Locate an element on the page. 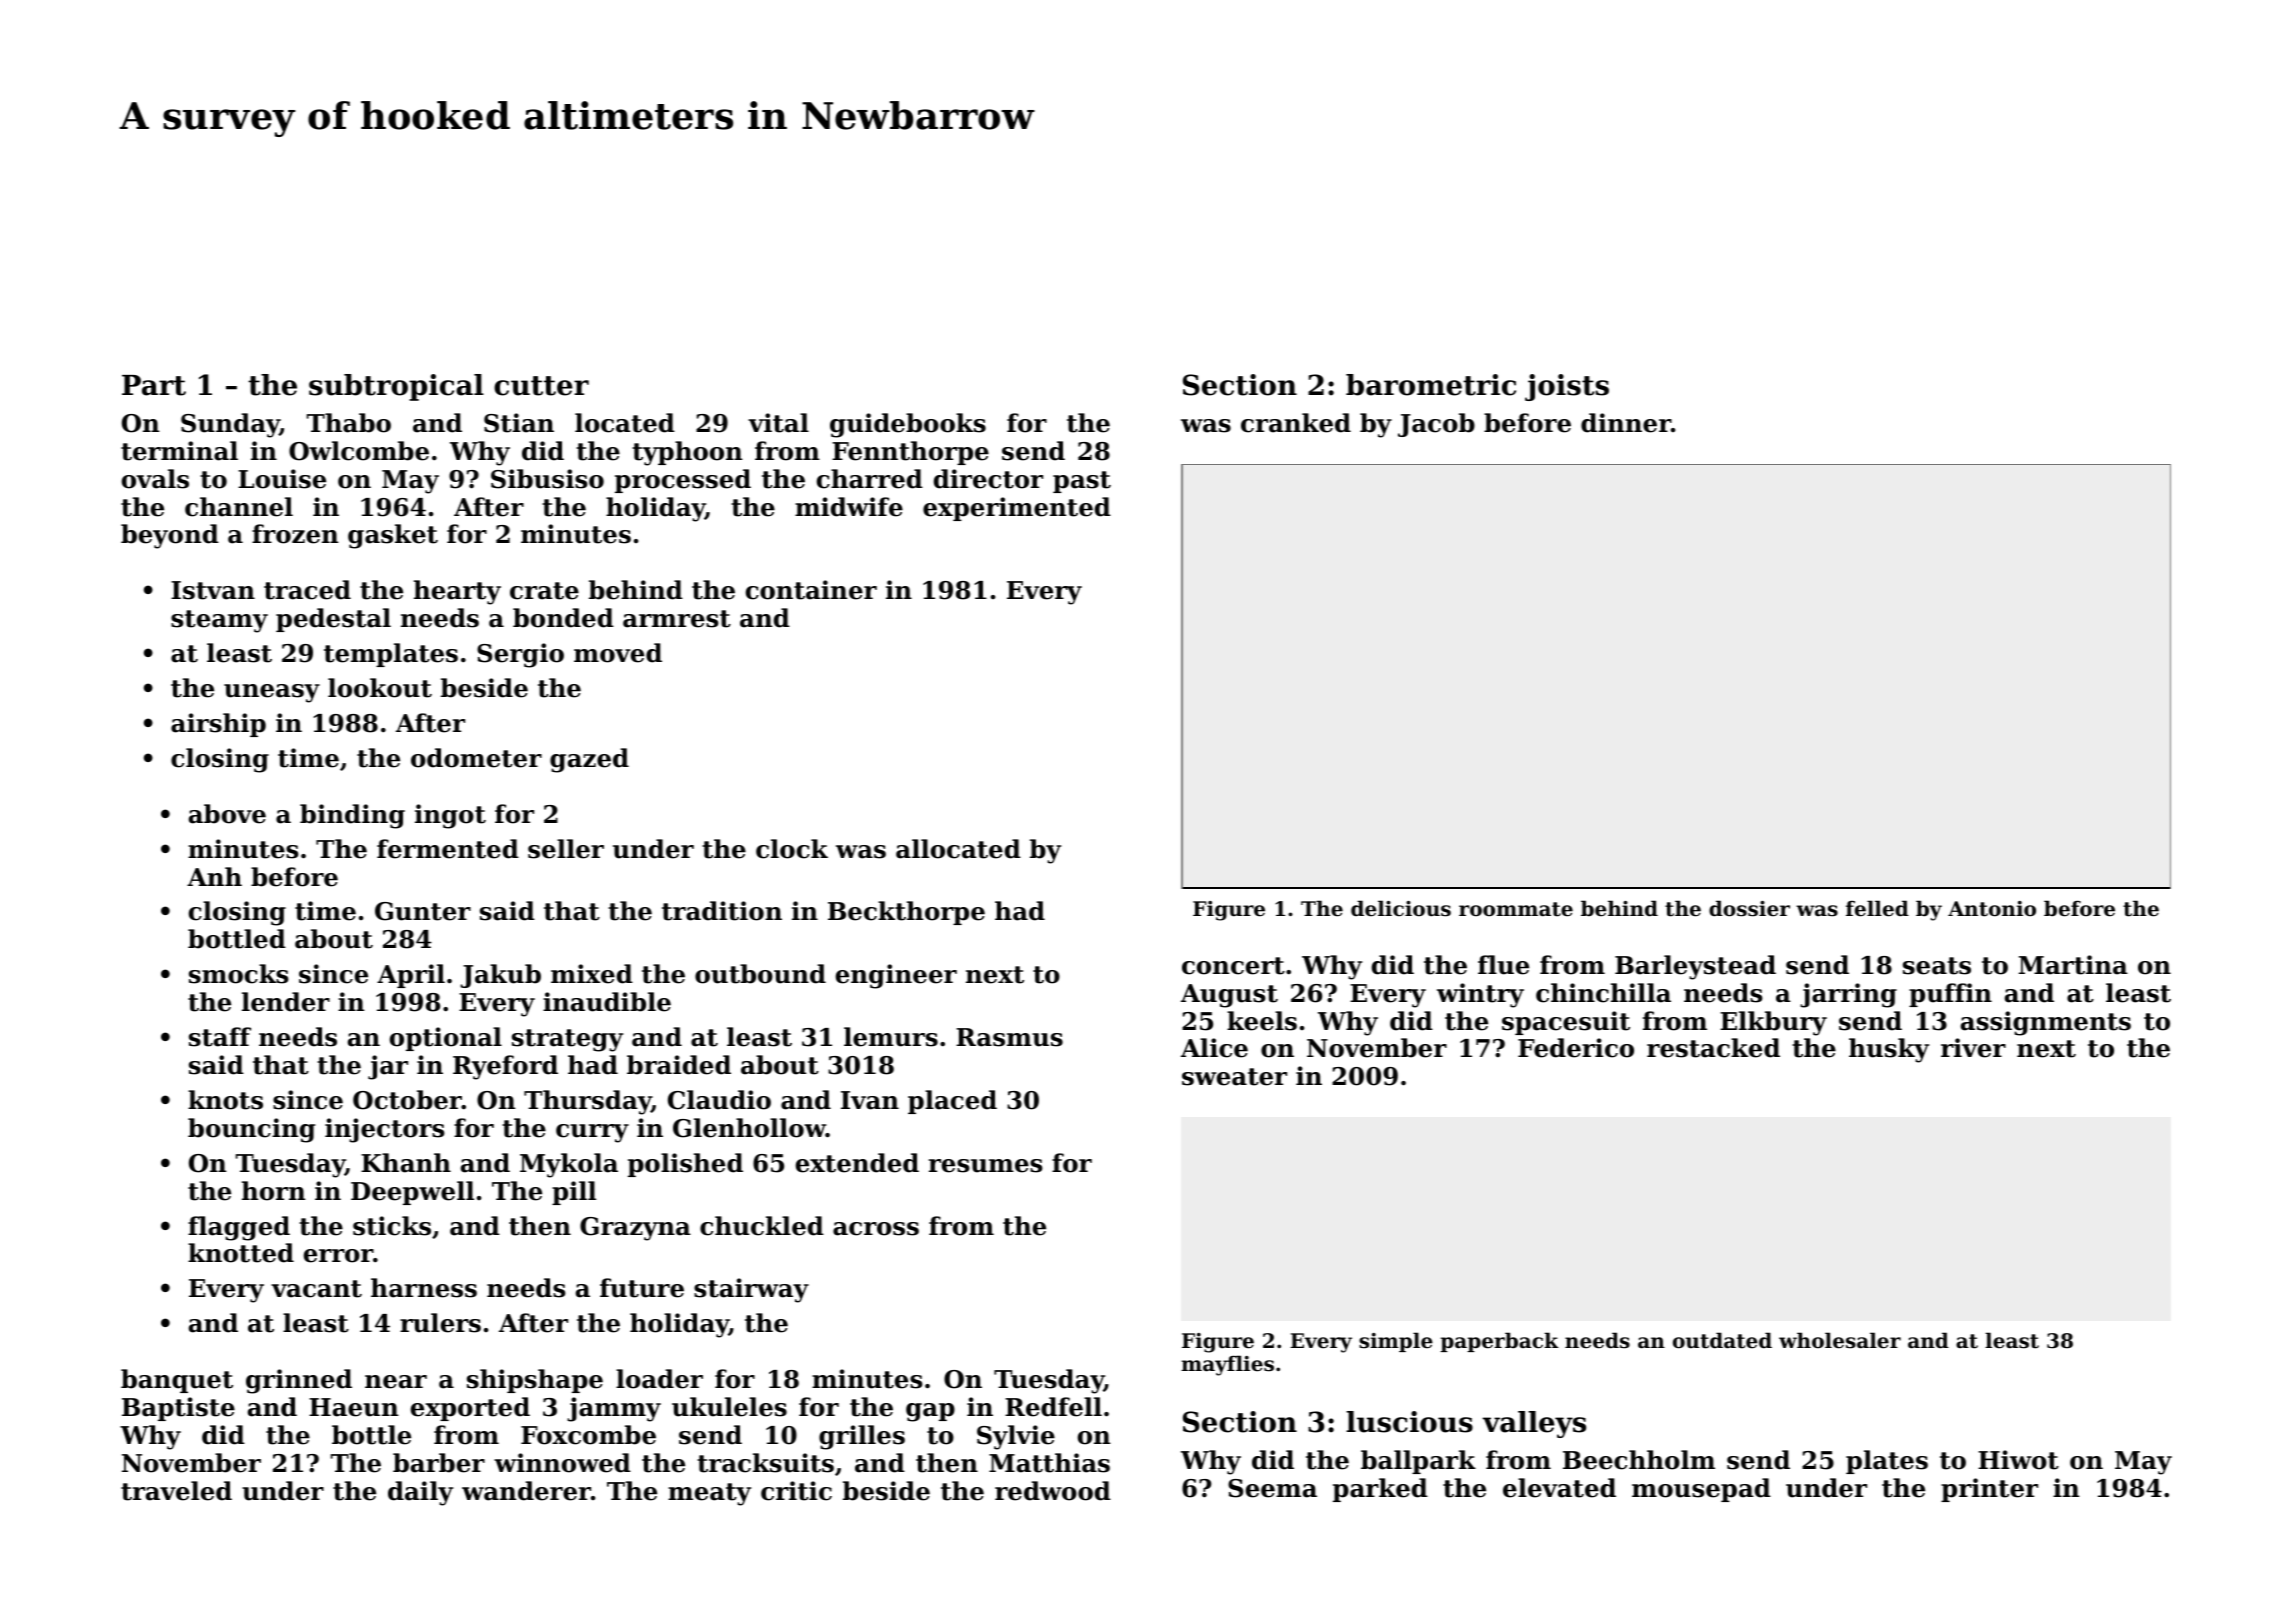 The height and width of the image is (1620, 2292). staff is located at coordinates (220, 1037).
